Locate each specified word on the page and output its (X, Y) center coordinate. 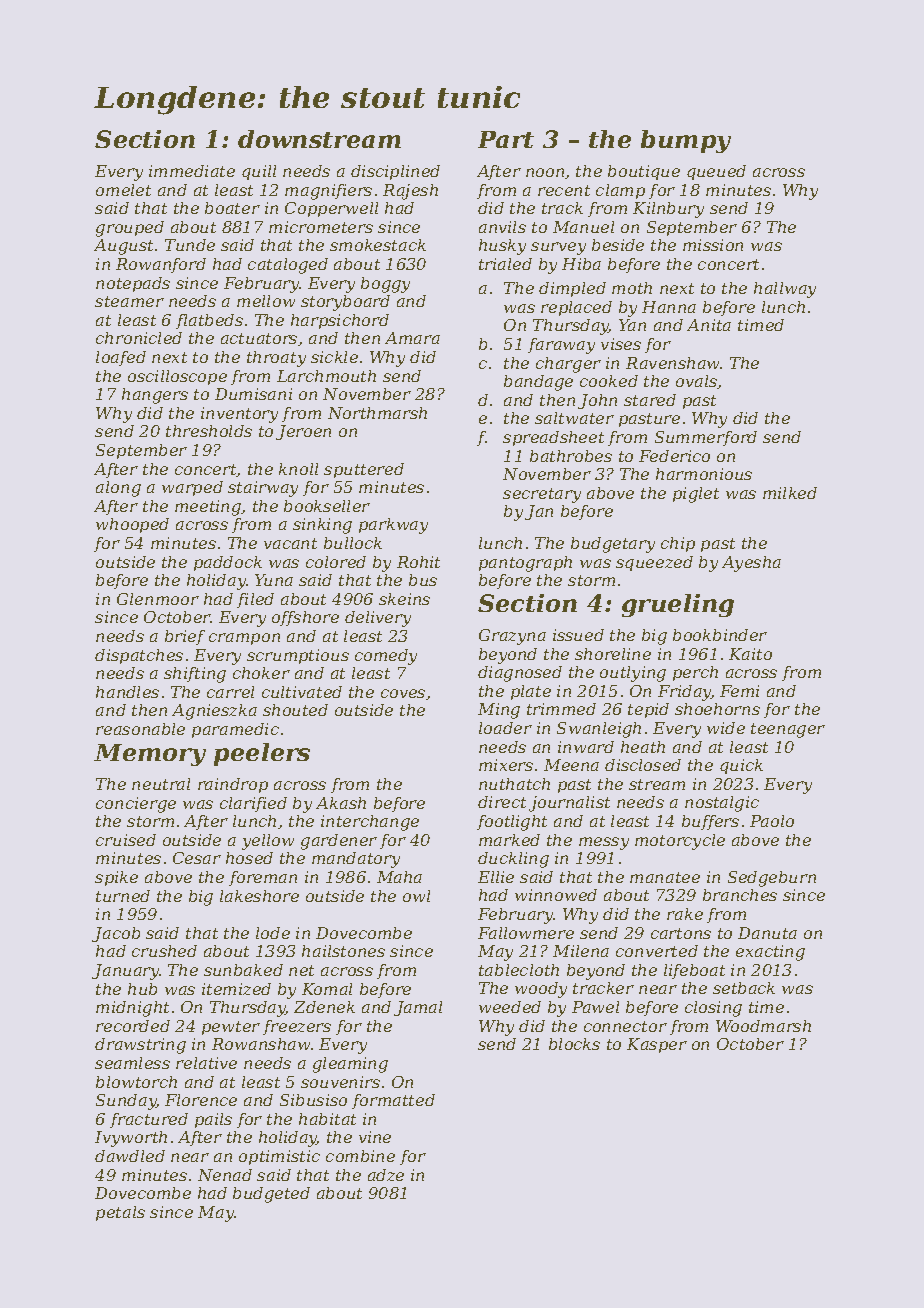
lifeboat (694, 971)
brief (185, 637)
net (301, 970)
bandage (538, 383)
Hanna (669, 307)
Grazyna (512, 637)
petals (120, 1213)
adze (386, 1175)
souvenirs (340, 1082)
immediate (192, 171)
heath (643, 747)
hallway (785, 290)
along (118, 489)
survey (558, 248)
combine (360, 1156)
